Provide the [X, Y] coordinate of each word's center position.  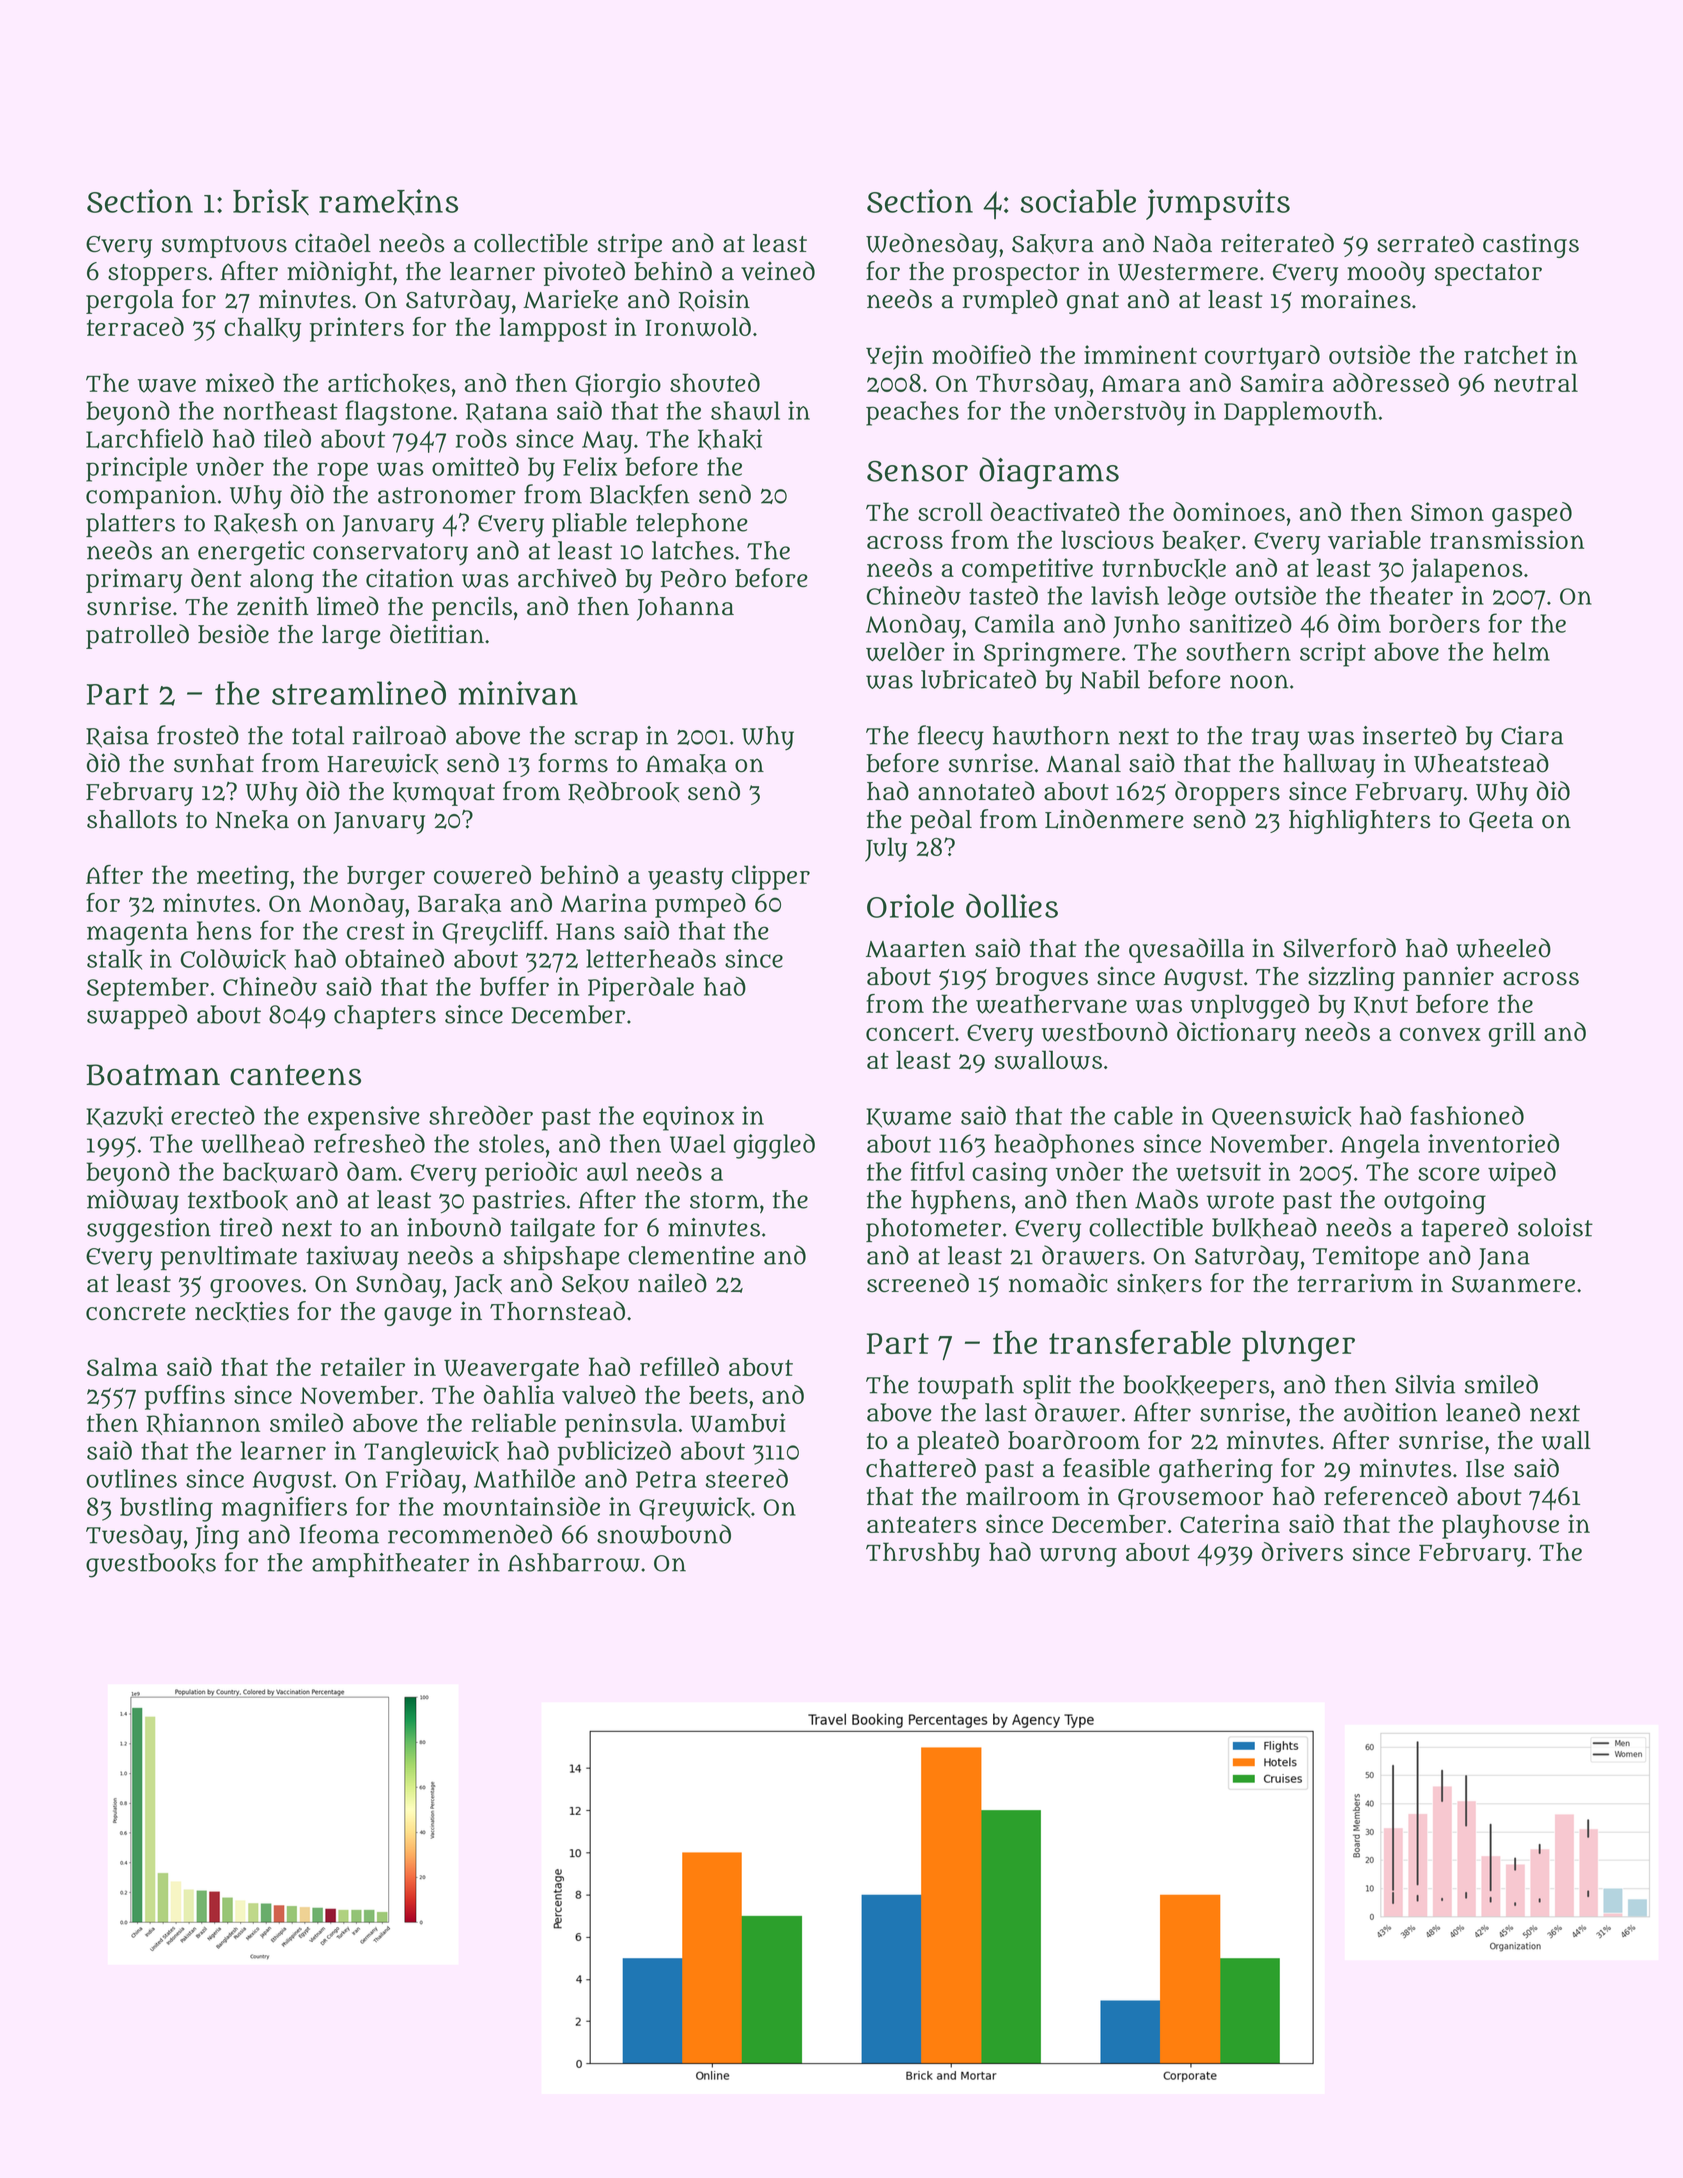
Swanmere [1513, 1284]
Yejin [894, 357]
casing [1010, 1174]
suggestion [149, 1230]
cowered [482, 875]
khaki [730, 439]
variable [1374, 539]
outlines [132, 1478]
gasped [1532, 514]
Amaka [686, 764]
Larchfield [144, 438]
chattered [921, 1468]
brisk [271, 202]
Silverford [1339, 948]
